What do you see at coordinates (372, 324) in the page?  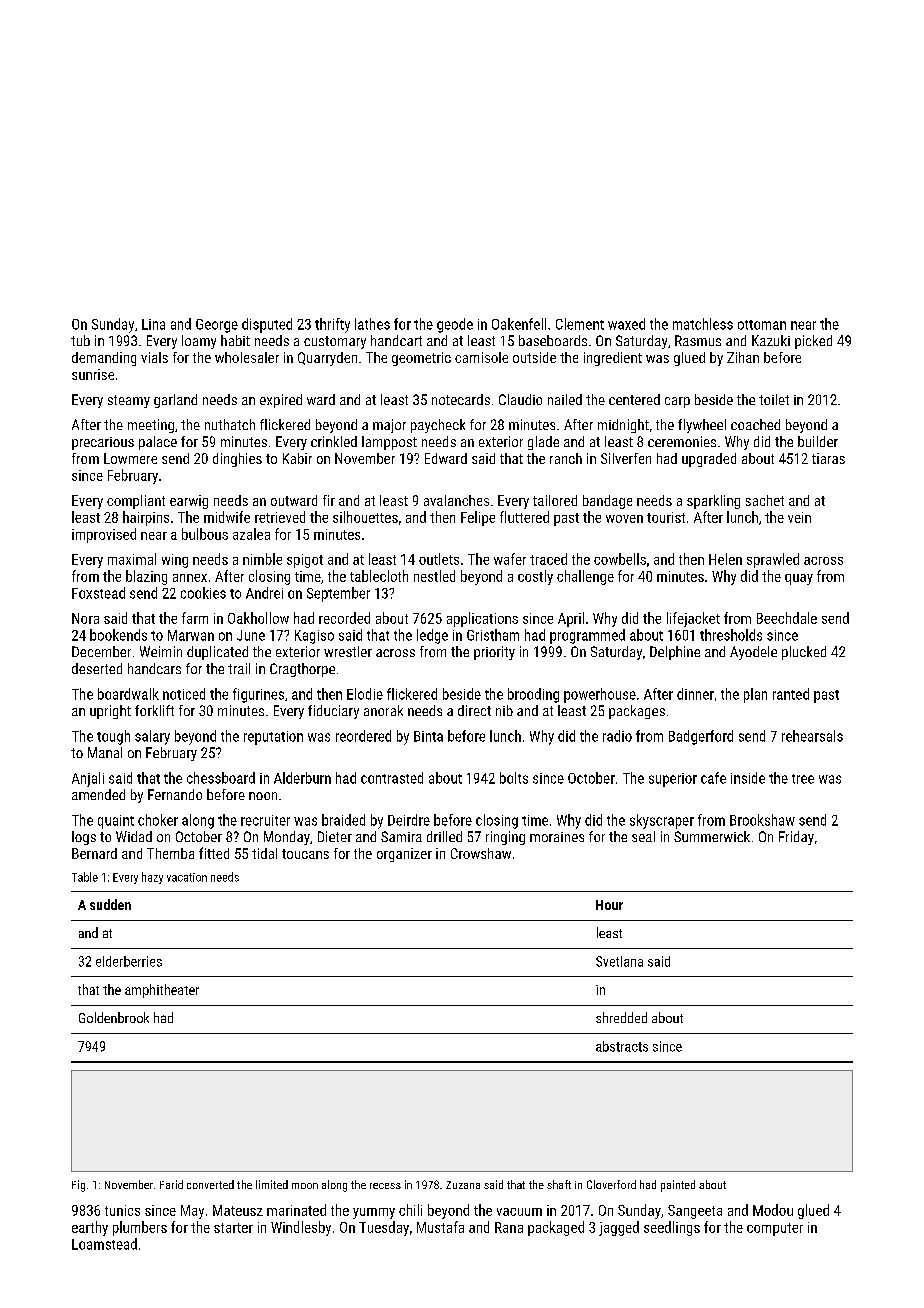 I see `lathes` at bounding box center [372, 324].
